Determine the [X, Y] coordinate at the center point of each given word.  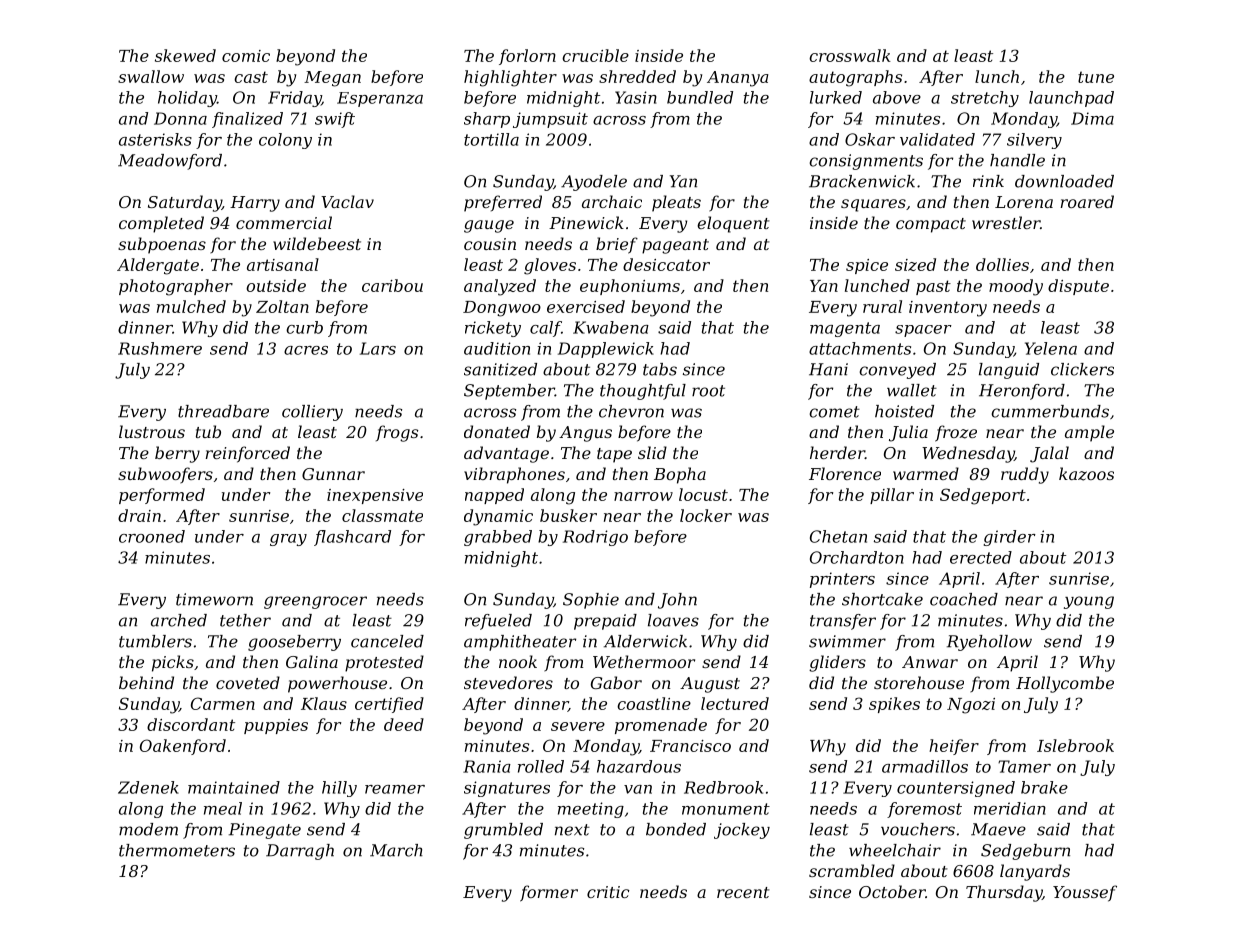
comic [246, 56]
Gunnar [333, 474]
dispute [1078, 287]
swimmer [847, 641]
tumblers [155, 641]
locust [703, 494]
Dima [1092, 118]
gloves [550, 266]
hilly [339, 789]
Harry [255, 204]
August [710, 685]
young [1089, 602]
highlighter [510, 78]
